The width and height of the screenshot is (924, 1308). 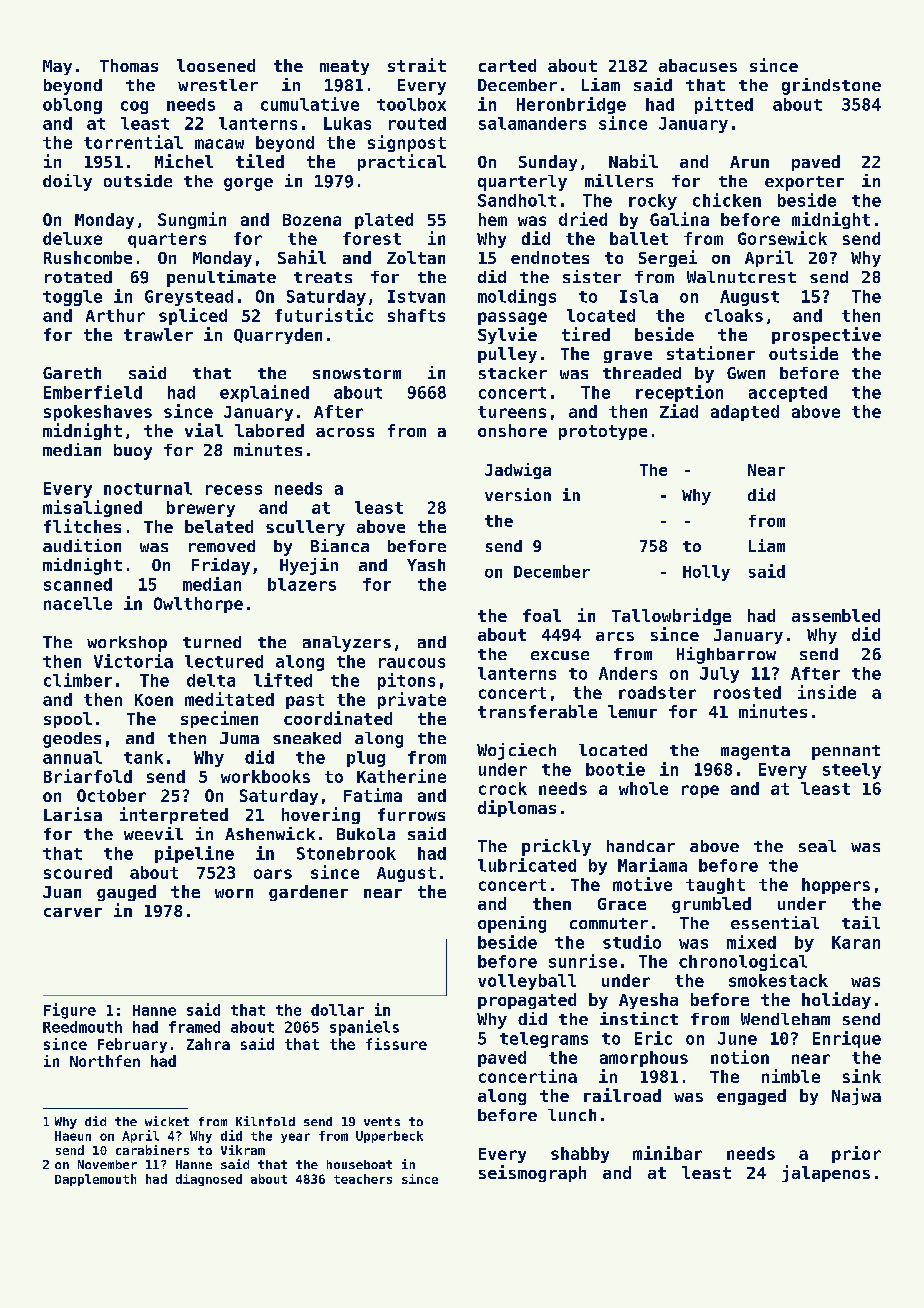 I want to click on assembled, so click(x=836, y=615).
